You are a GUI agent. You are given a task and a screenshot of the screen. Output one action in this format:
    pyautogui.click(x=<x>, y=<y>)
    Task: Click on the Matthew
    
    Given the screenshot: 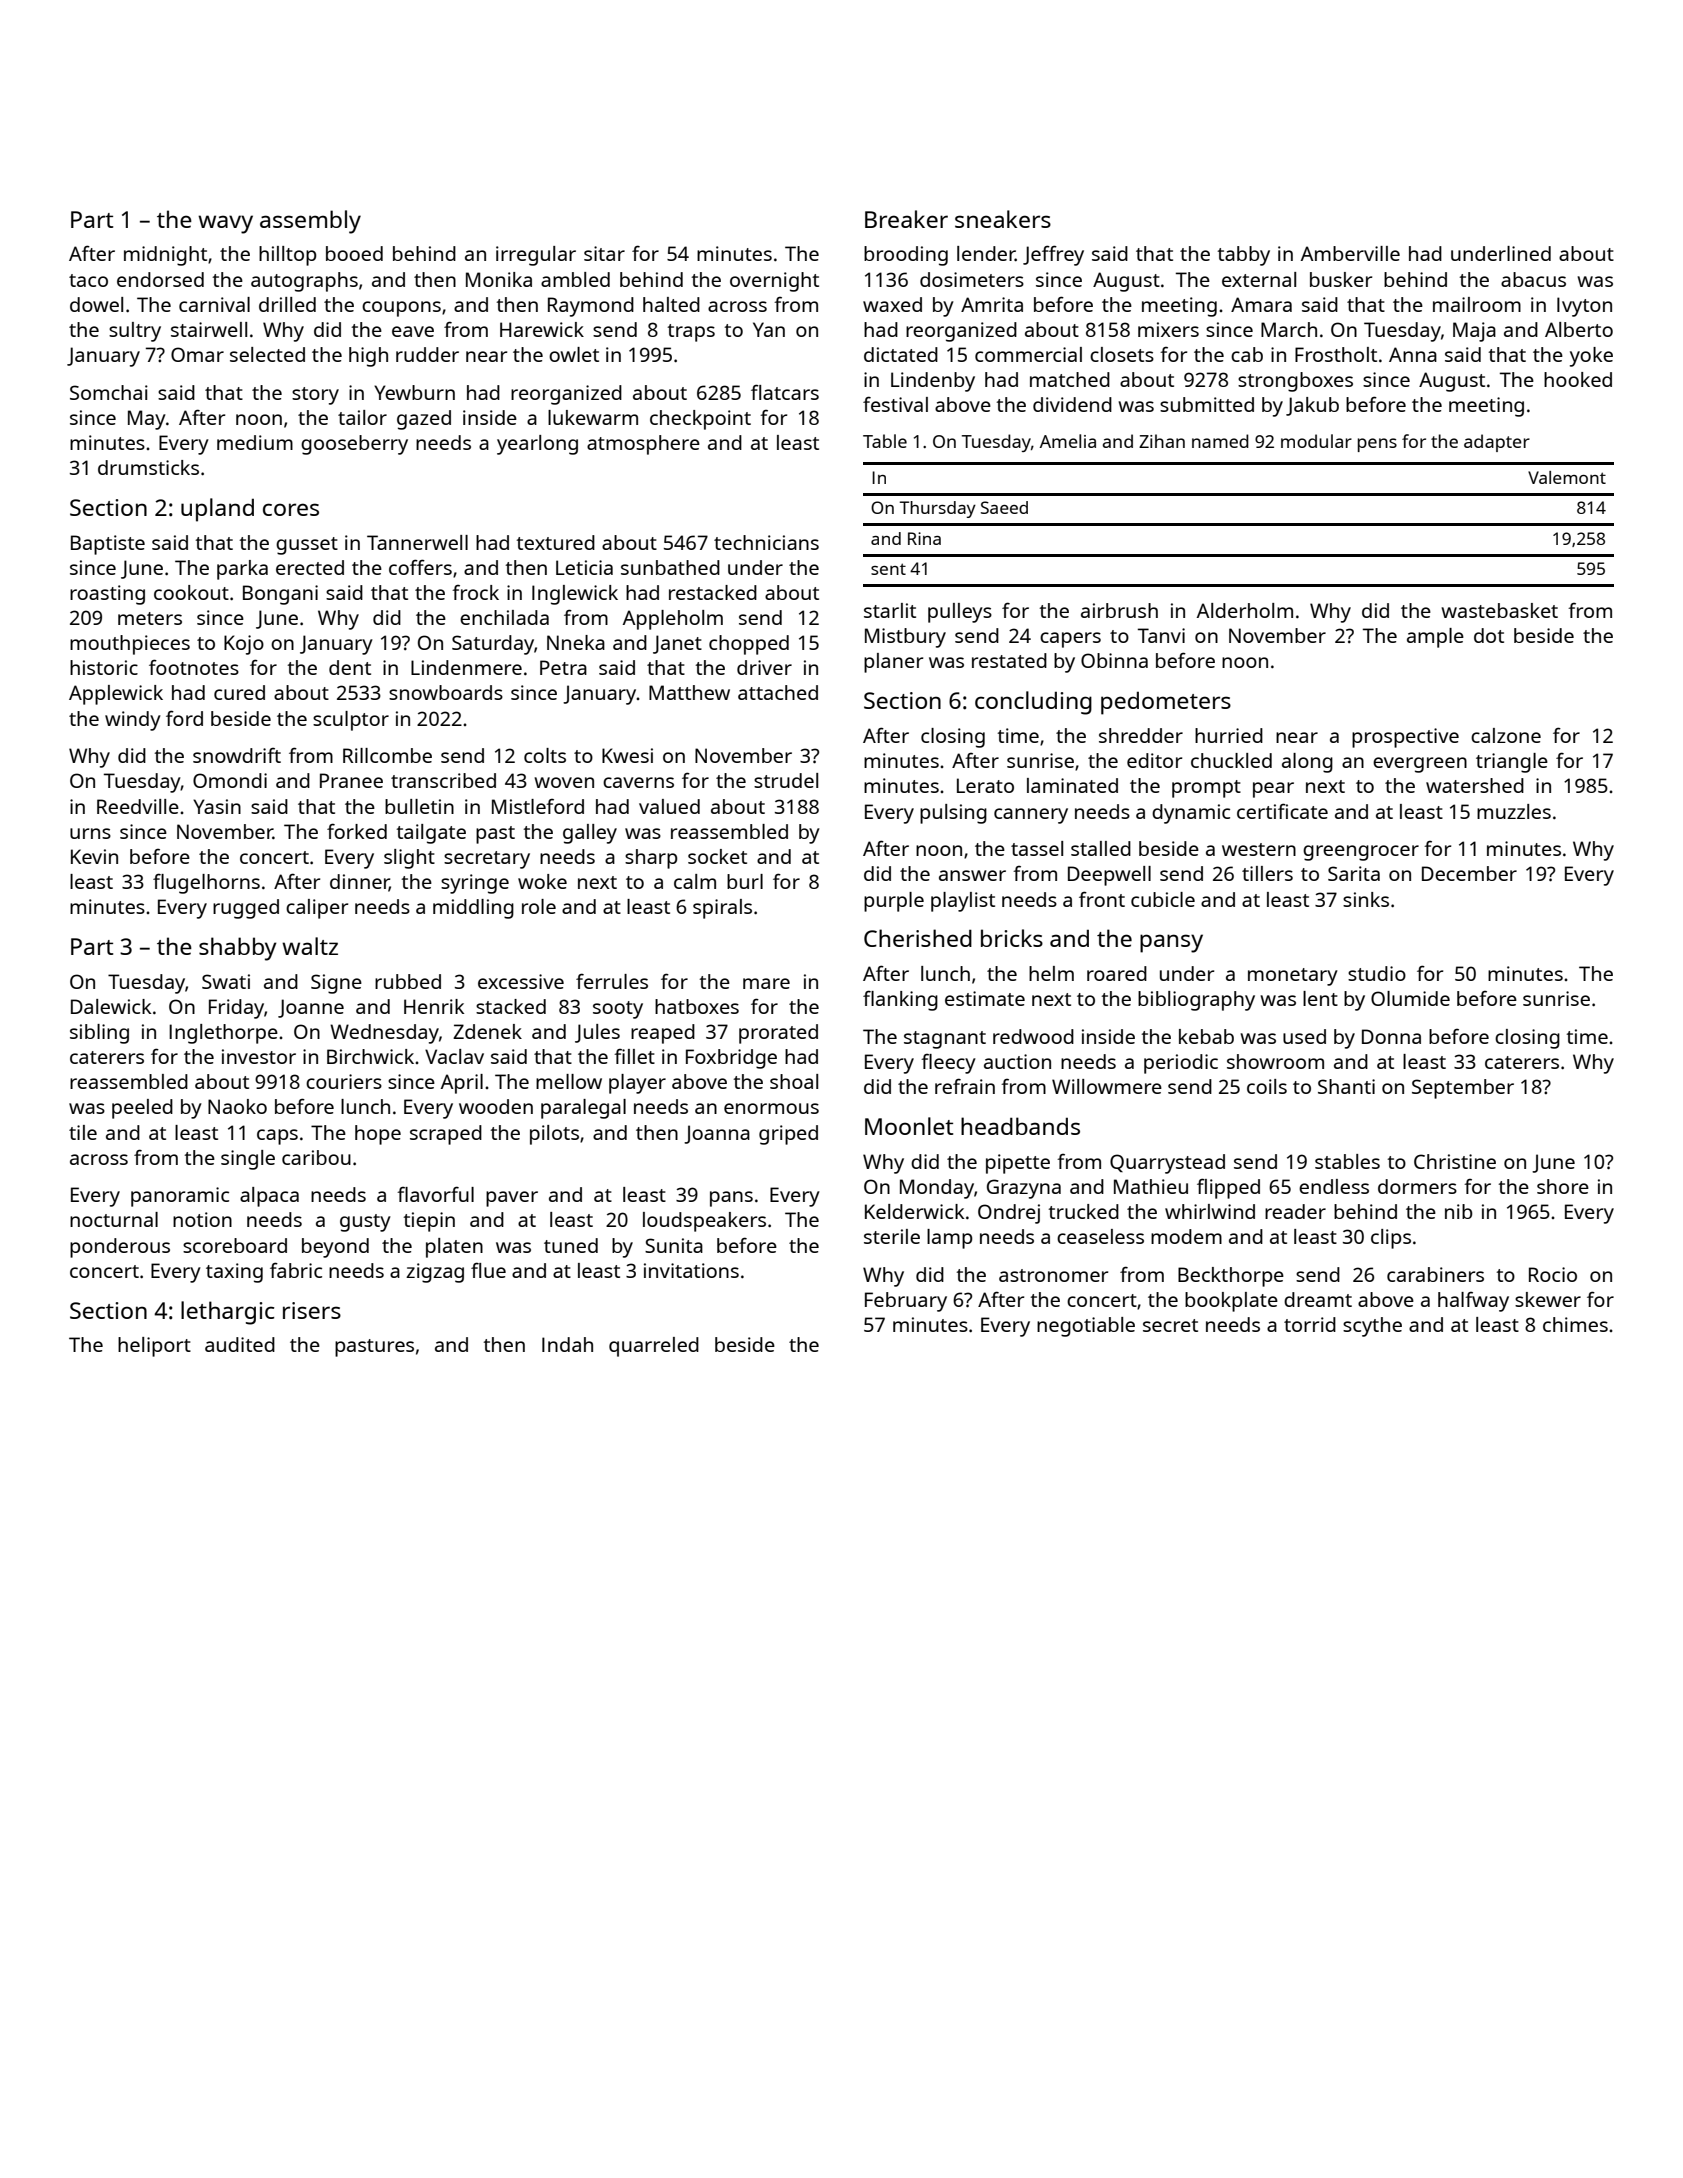 What is the action you would take?
    pyautogui.click(x=689, y=692)
